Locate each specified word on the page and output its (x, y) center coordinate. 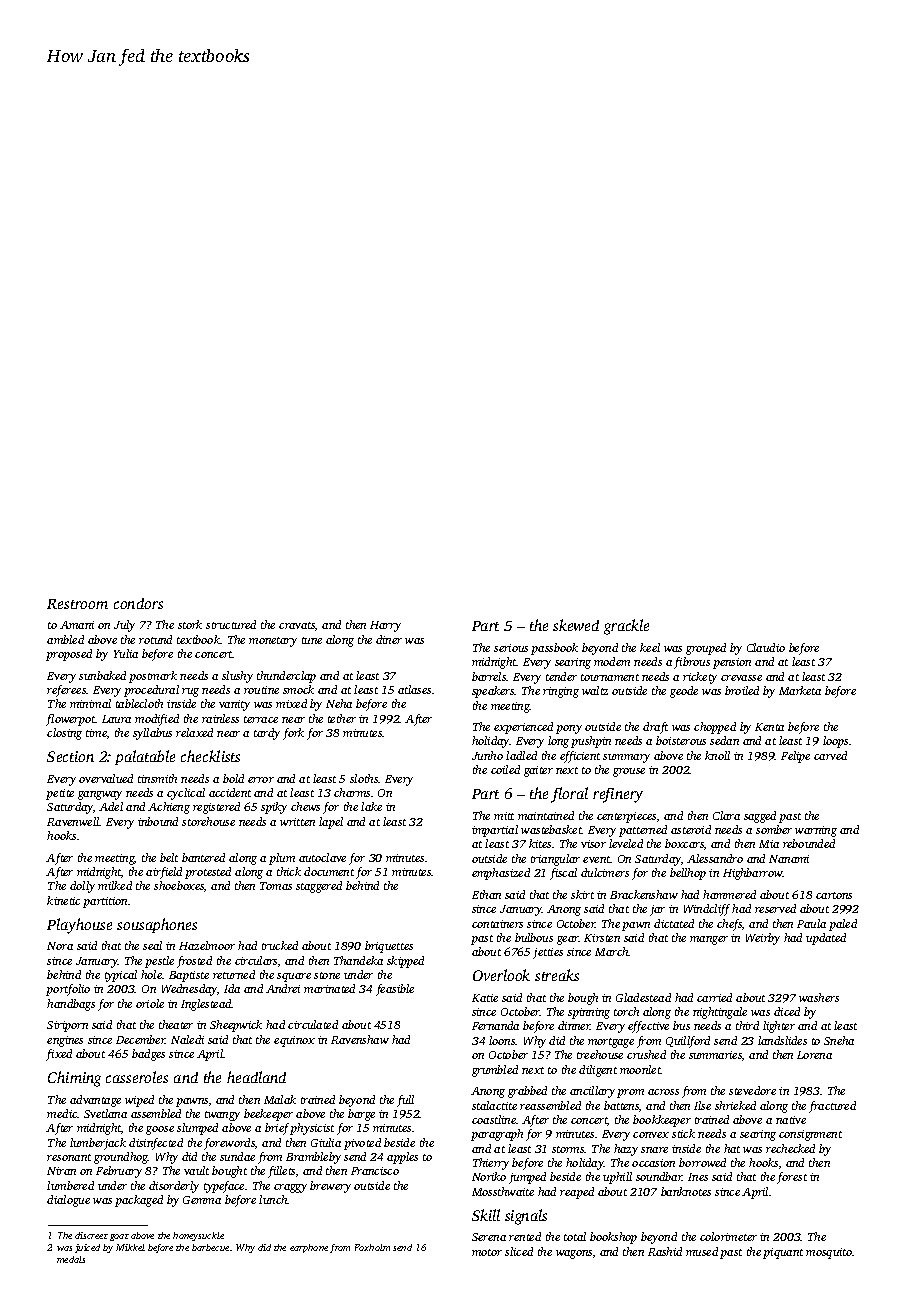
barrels (489, 676)
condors (138, 603)
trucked (280, 945)
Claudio (766, 647)
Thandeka (358, 960)
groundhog (121, 1158)
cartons (834, 895)
